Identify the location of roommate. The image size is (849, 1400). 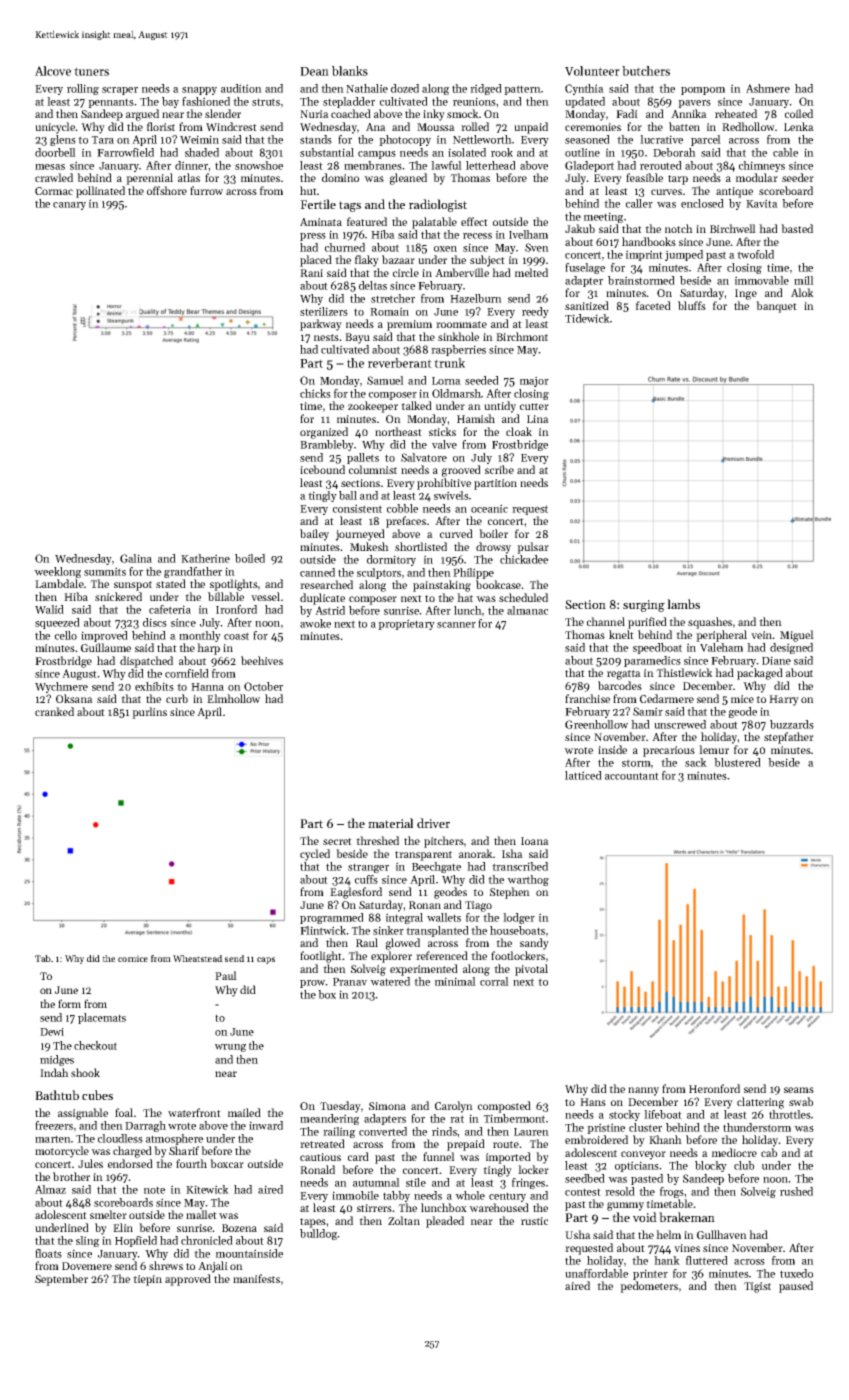
(461, 324).
